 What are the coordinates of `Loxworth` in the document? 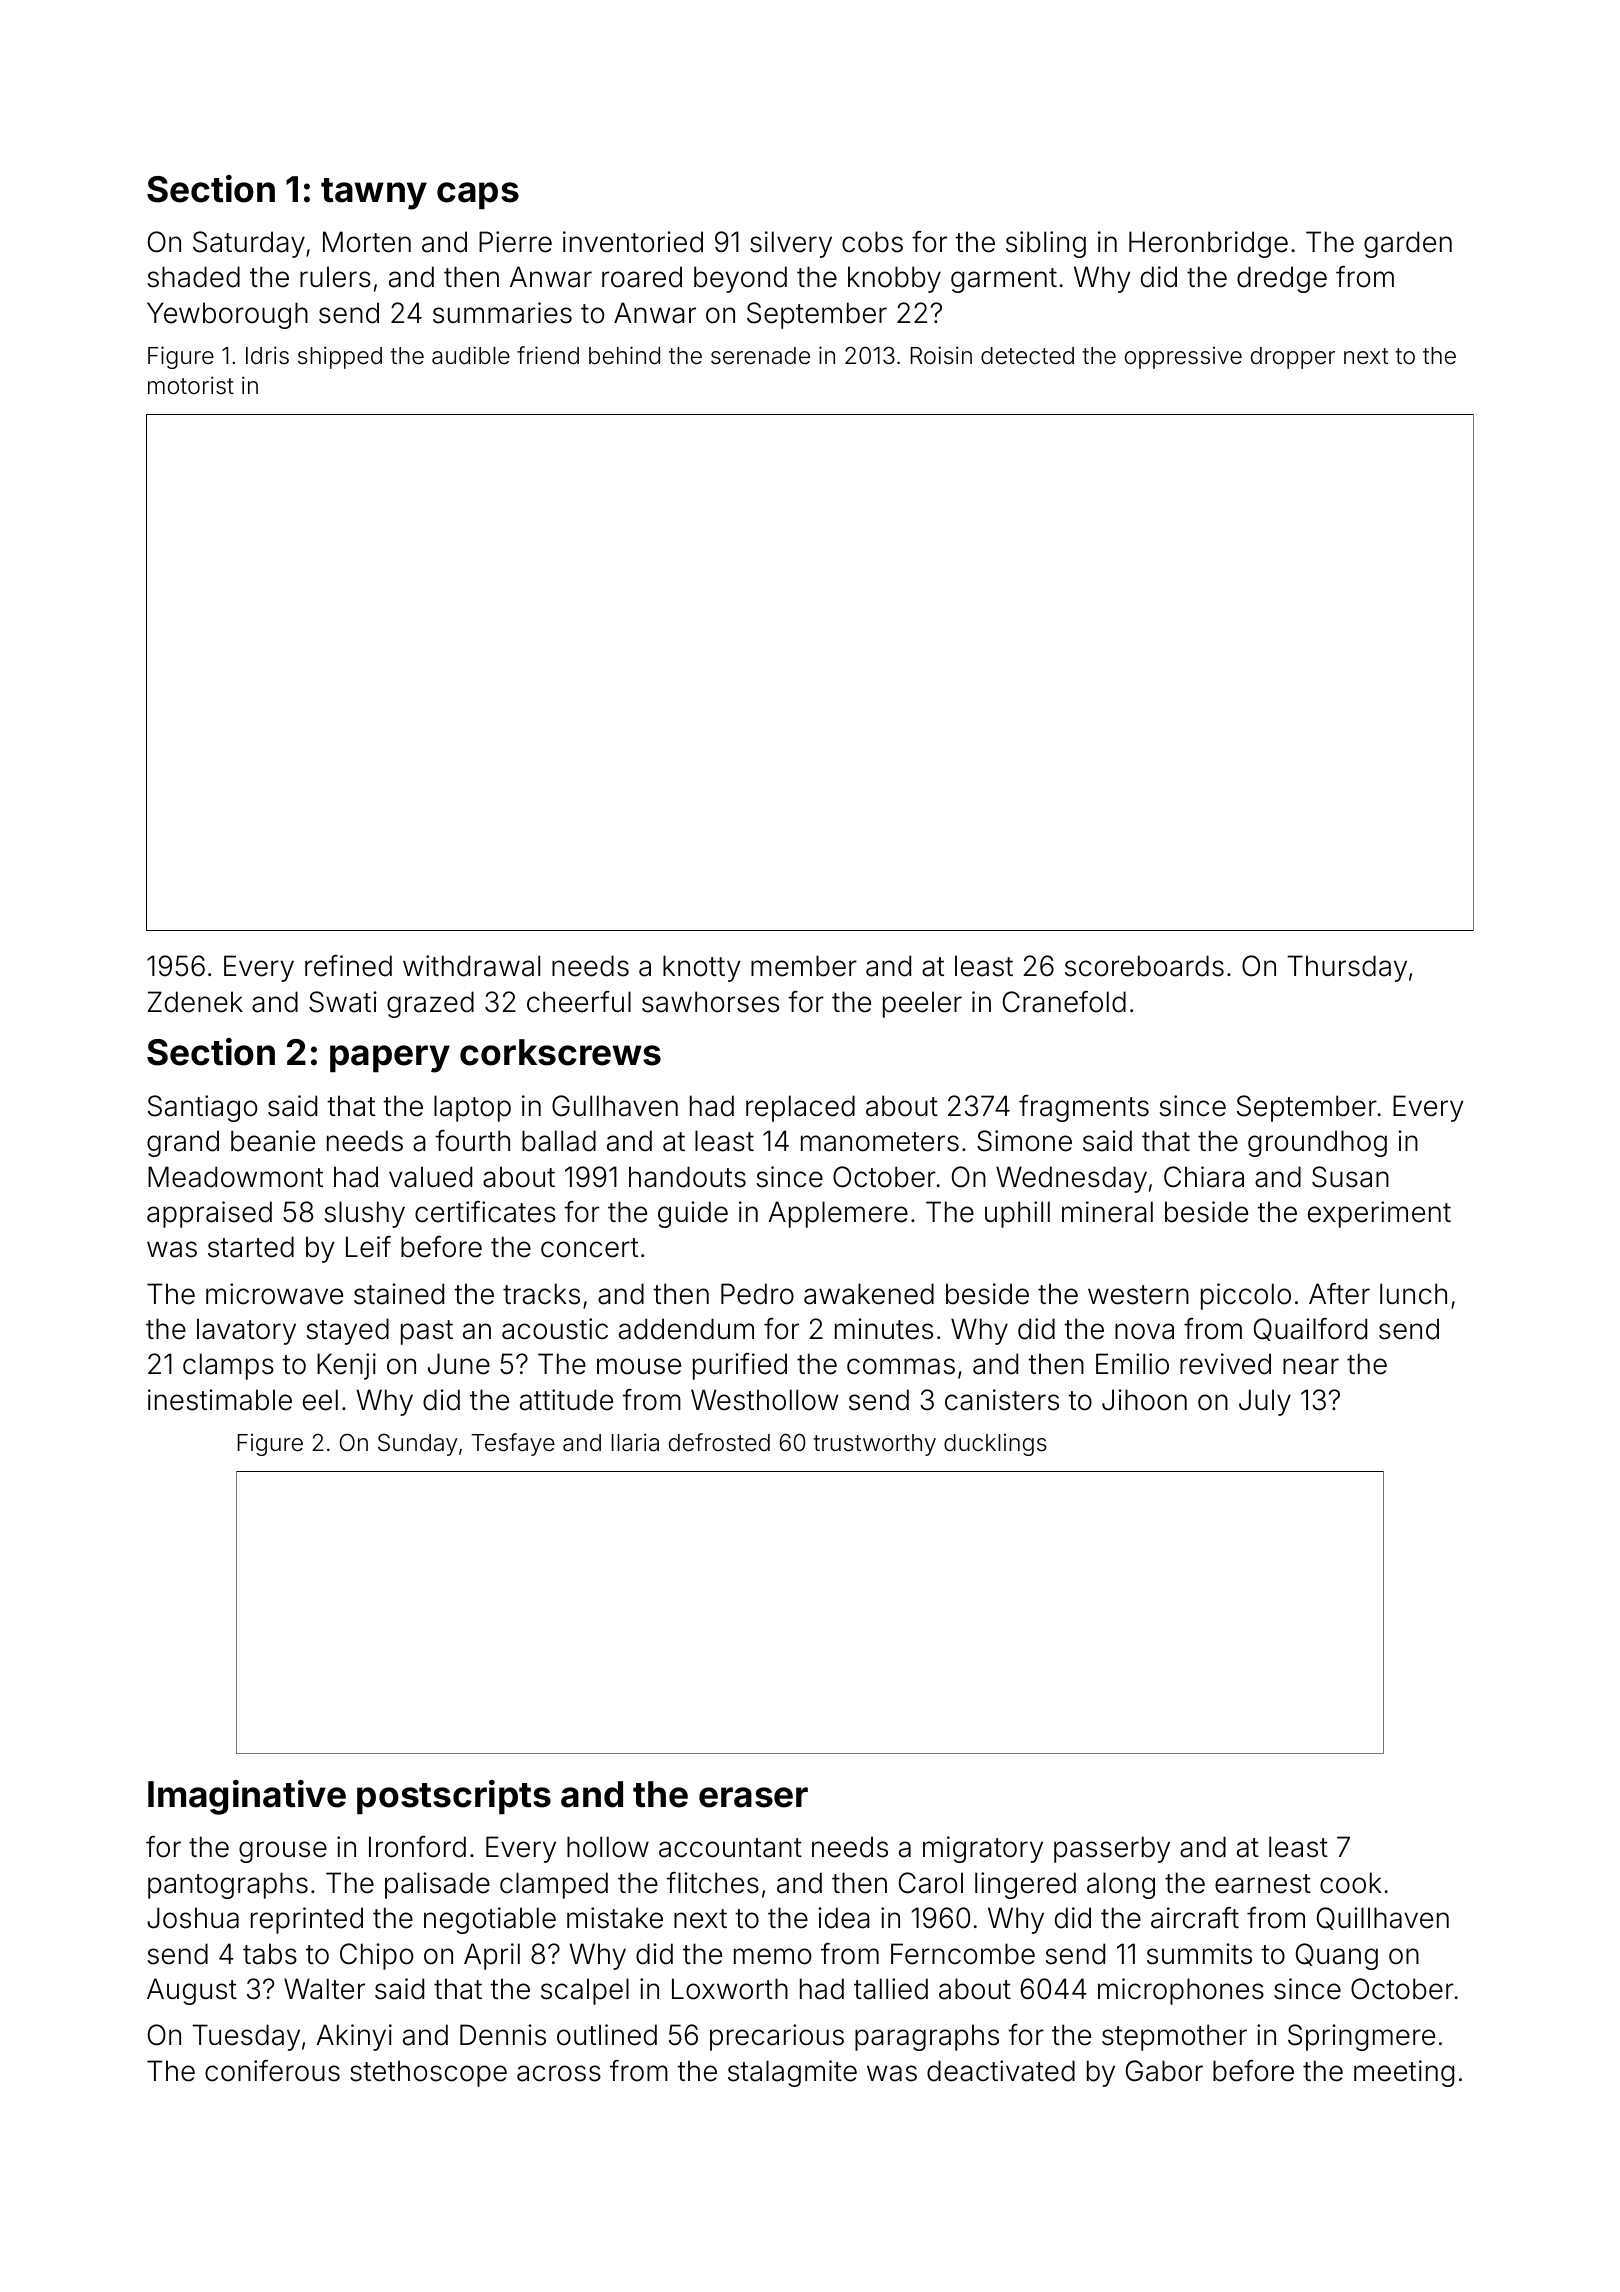 It's located at (730, 1989).
